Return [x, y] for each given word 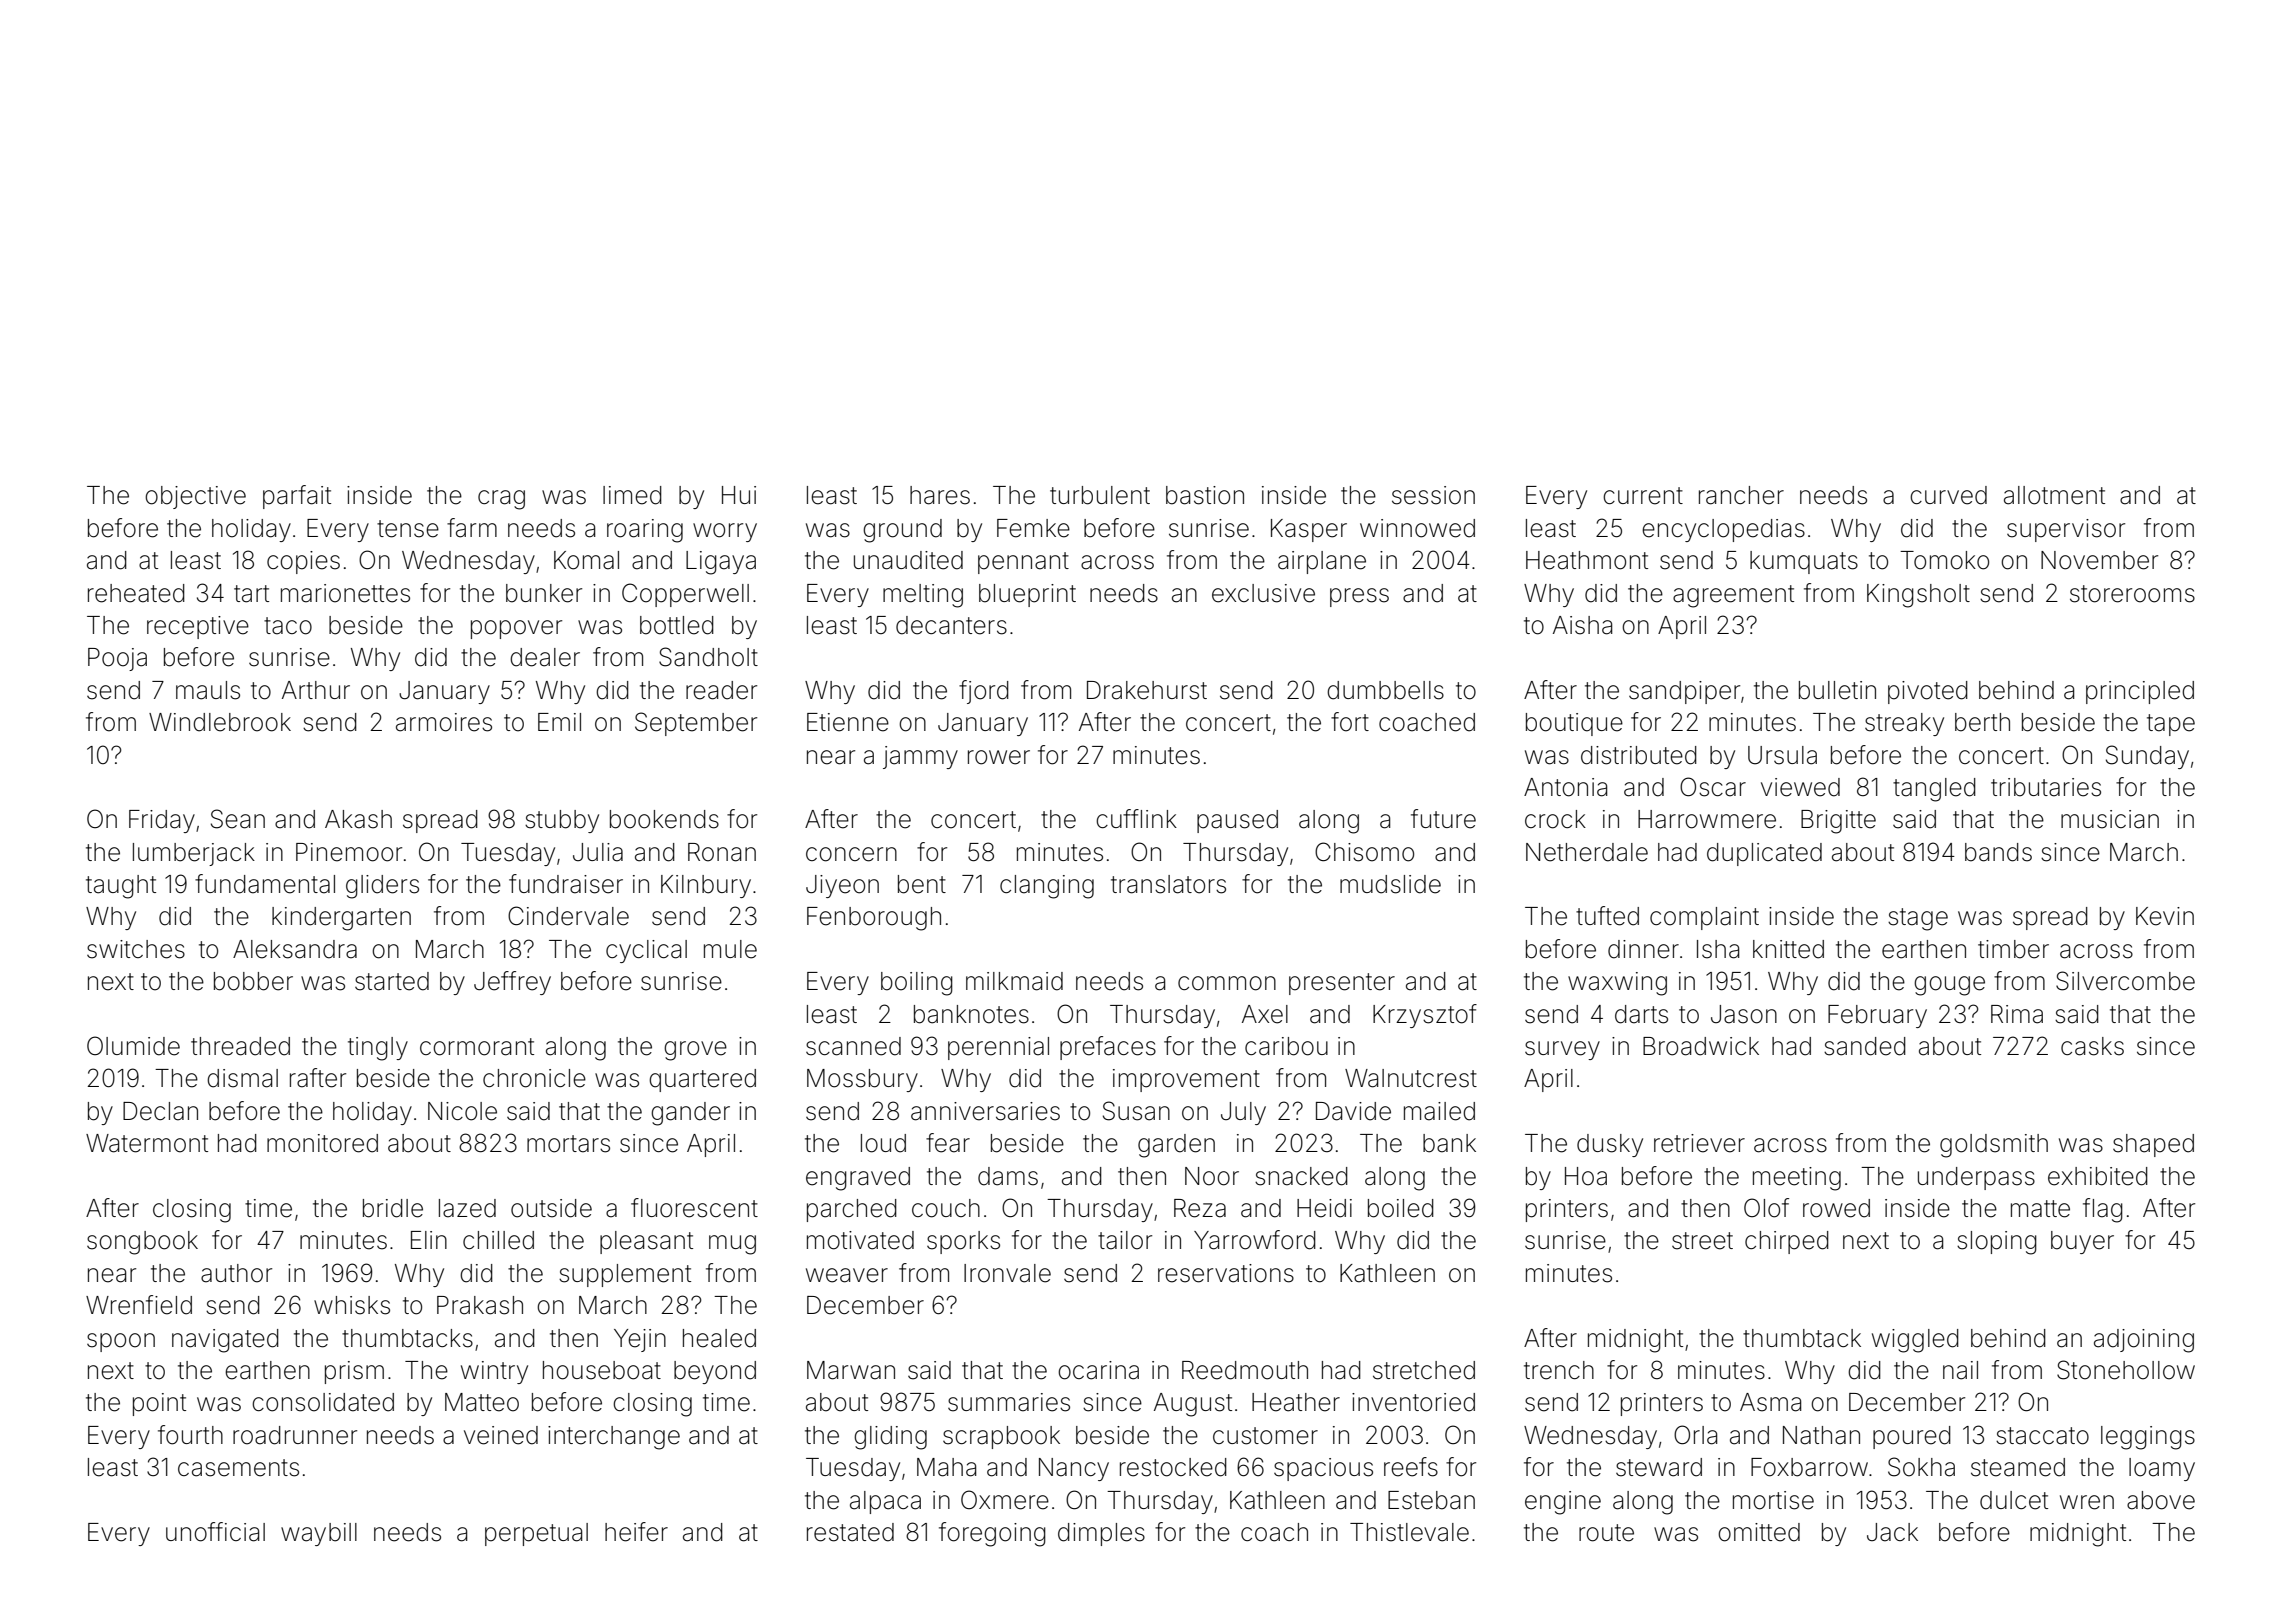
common [1227, 983]
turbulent [1100, 495]
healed [719, 1338]
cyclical [646, 951]
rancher [1741, 495]
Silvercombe [2125, 981]
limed [632, 495]
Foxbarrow [1809, 1467]
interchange [614, 1438]
